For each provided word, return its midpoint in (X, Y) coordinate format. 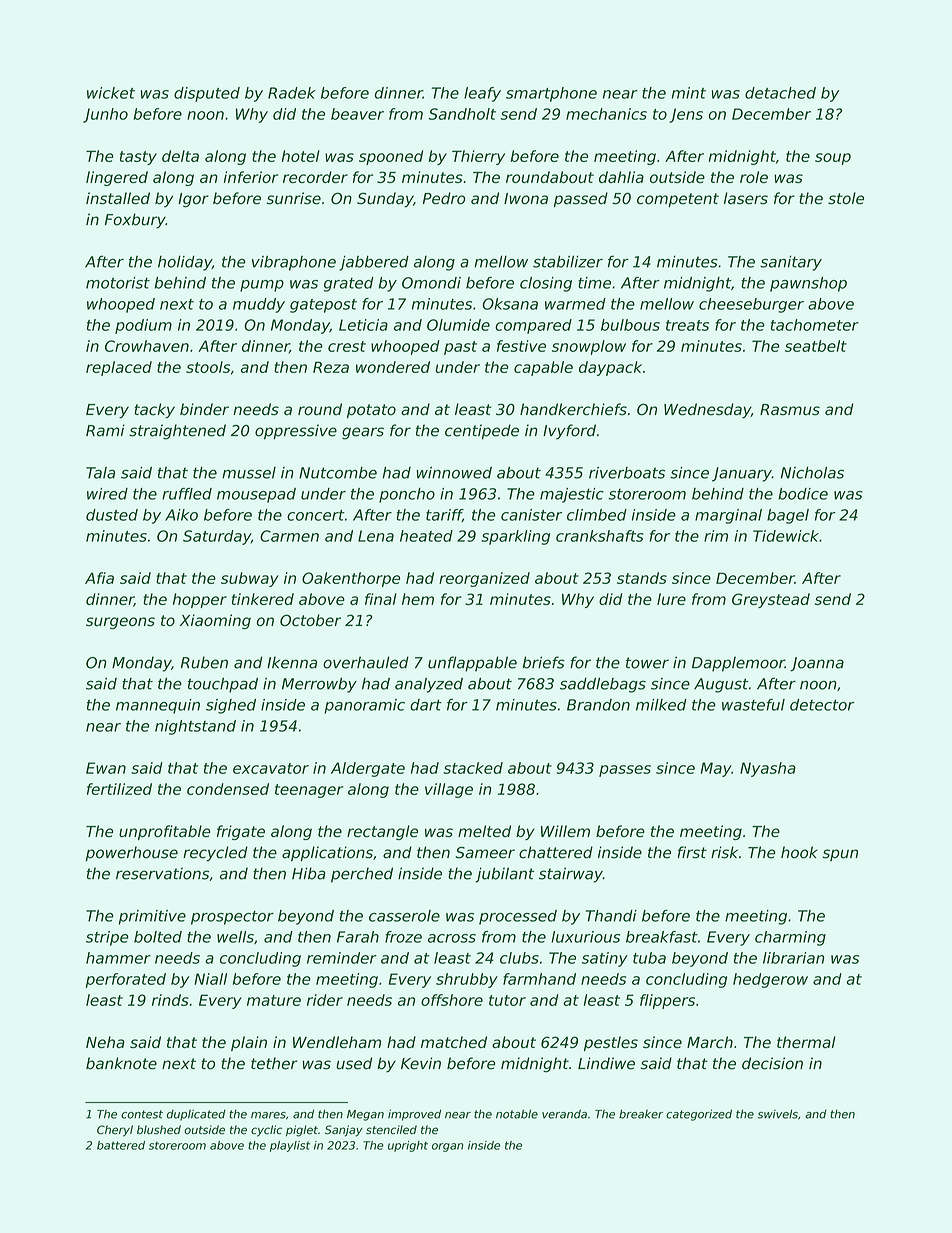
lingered (117, 178)
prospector (232, 917)
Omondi (431, 283)
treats (687, 325)
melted (484, 831)
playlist (290, 1146)
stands (642, 578)
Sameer (485, 853)
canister (531, 515)
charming (790, 938)
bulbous (630, 325)
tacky (154, 410)
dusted (112, 515)
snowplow (589, 347)
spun (840, 855)
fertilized (119, 789)
